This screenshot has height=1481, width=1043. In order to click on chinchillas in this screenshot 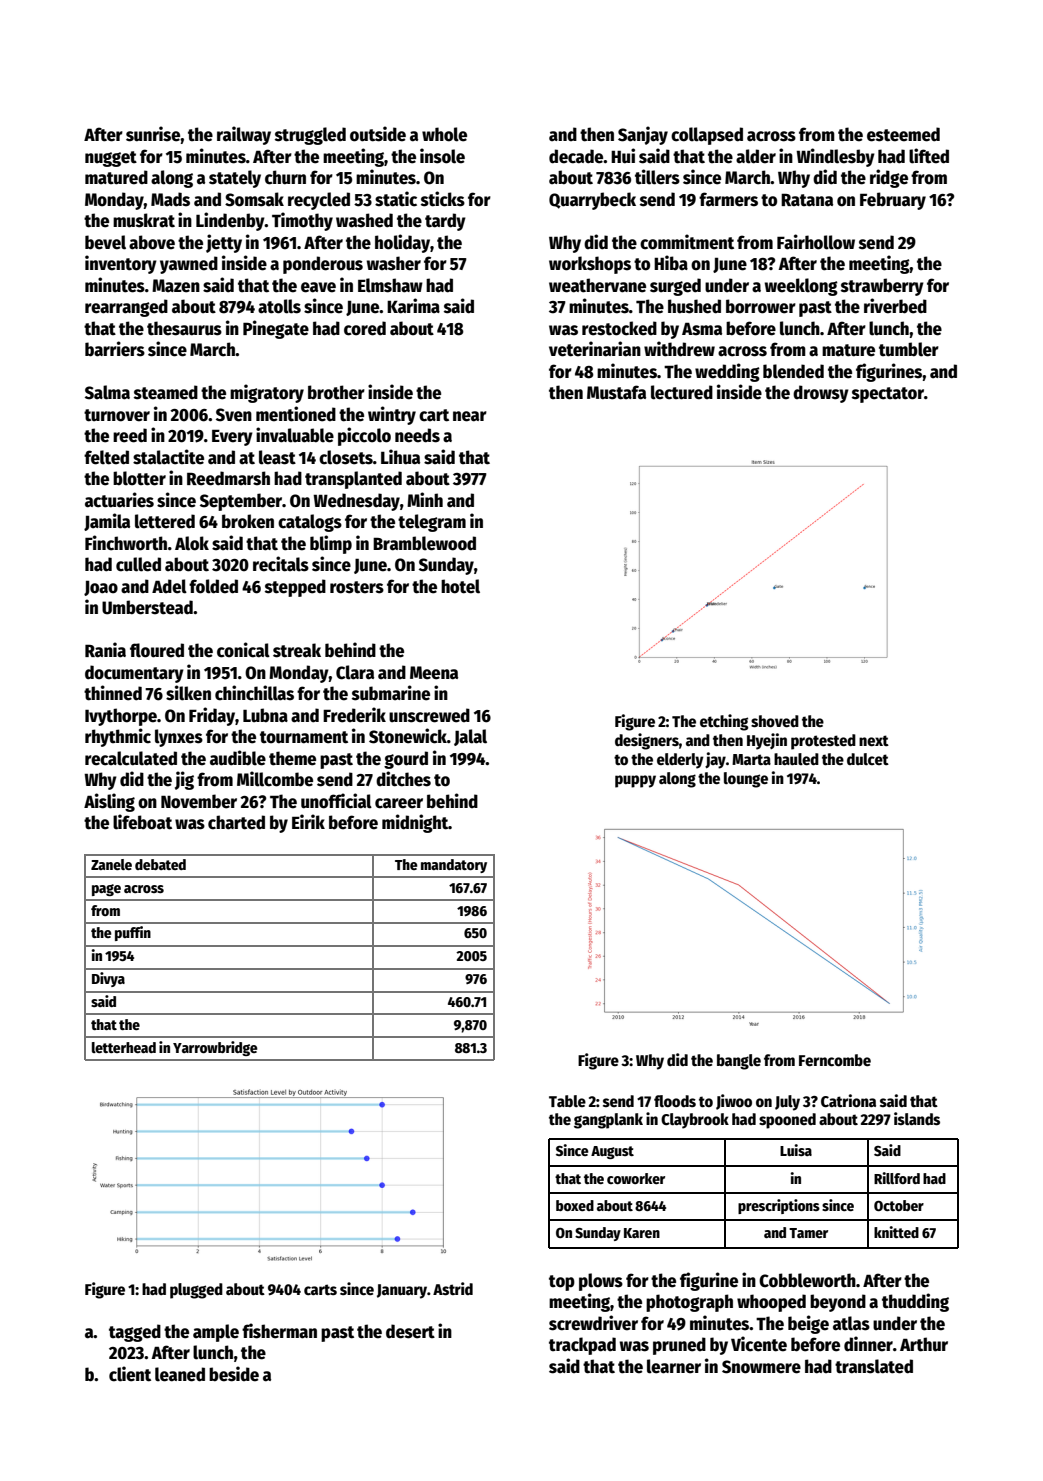, I will do `click(254, 693)`.
